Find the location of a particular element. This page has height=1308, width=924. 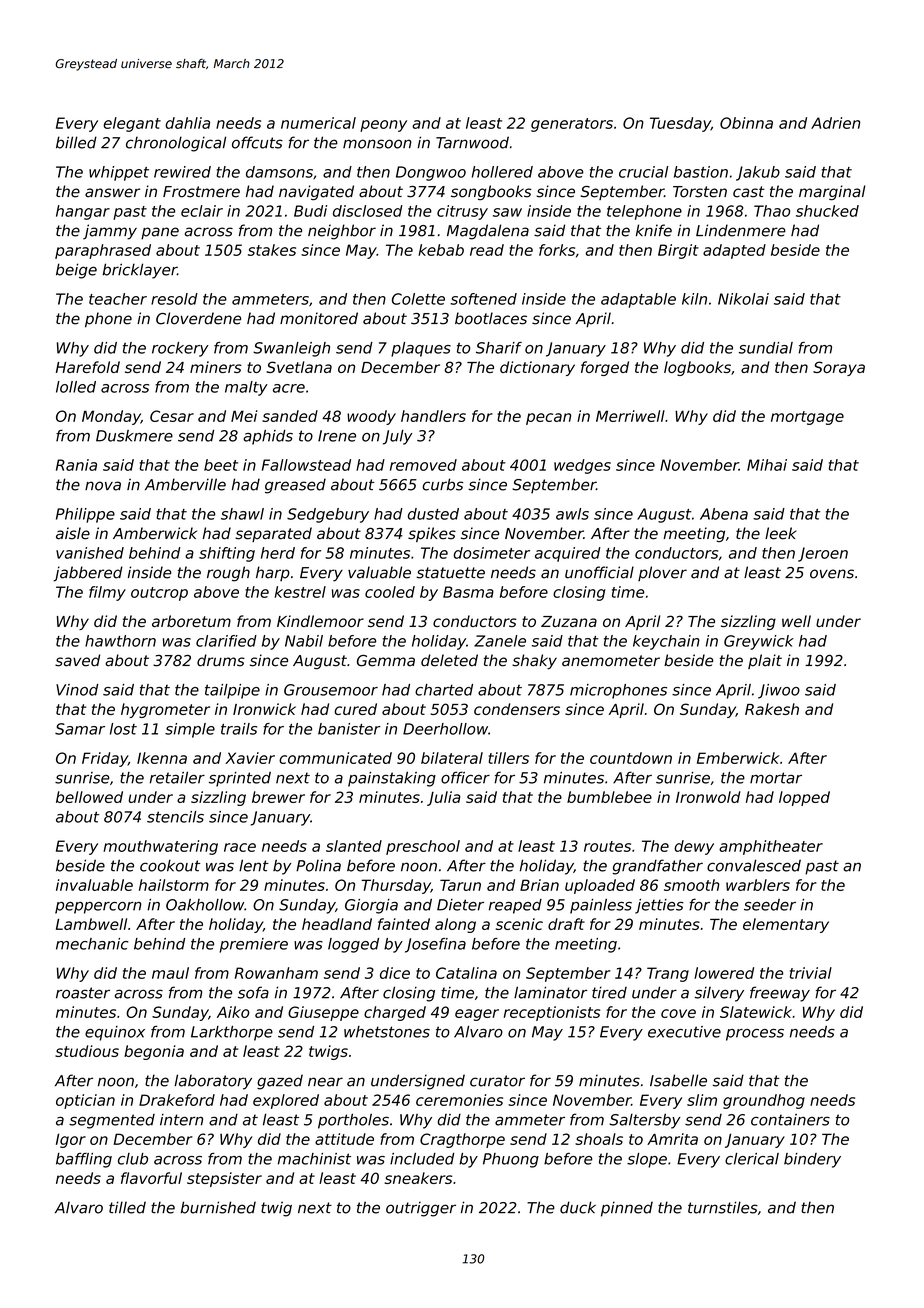

forged is located at coordinates (605, 368).
